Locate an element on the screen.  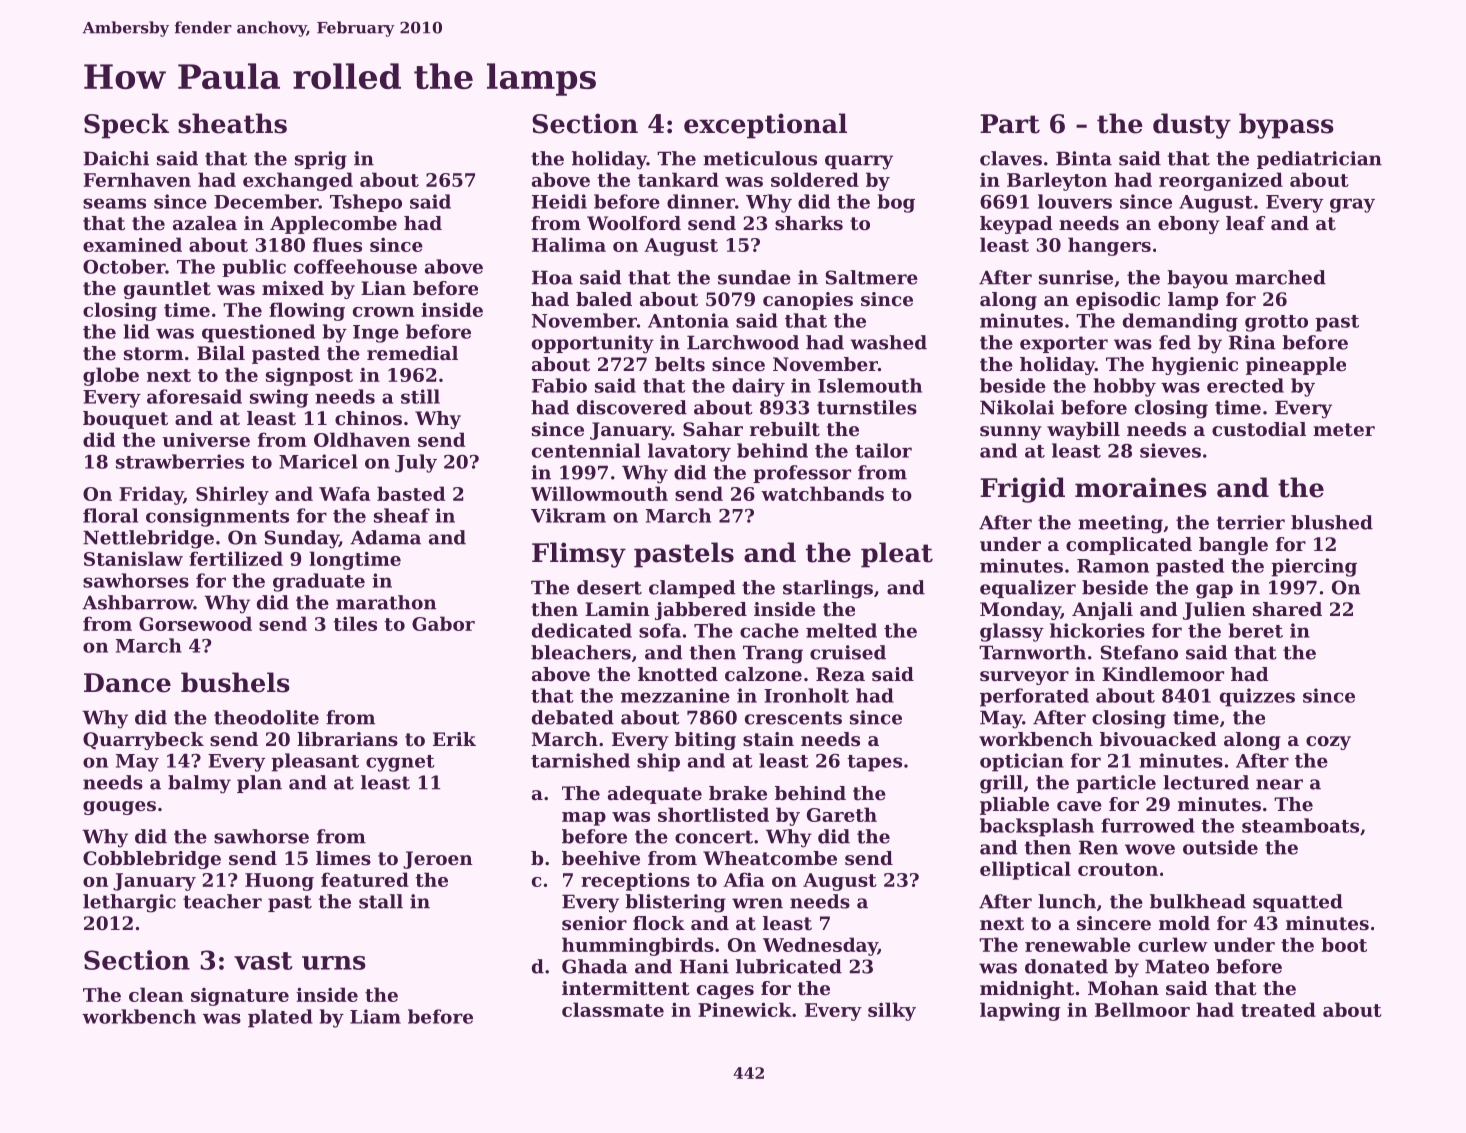
bog is located at coordinates (896, 203).
